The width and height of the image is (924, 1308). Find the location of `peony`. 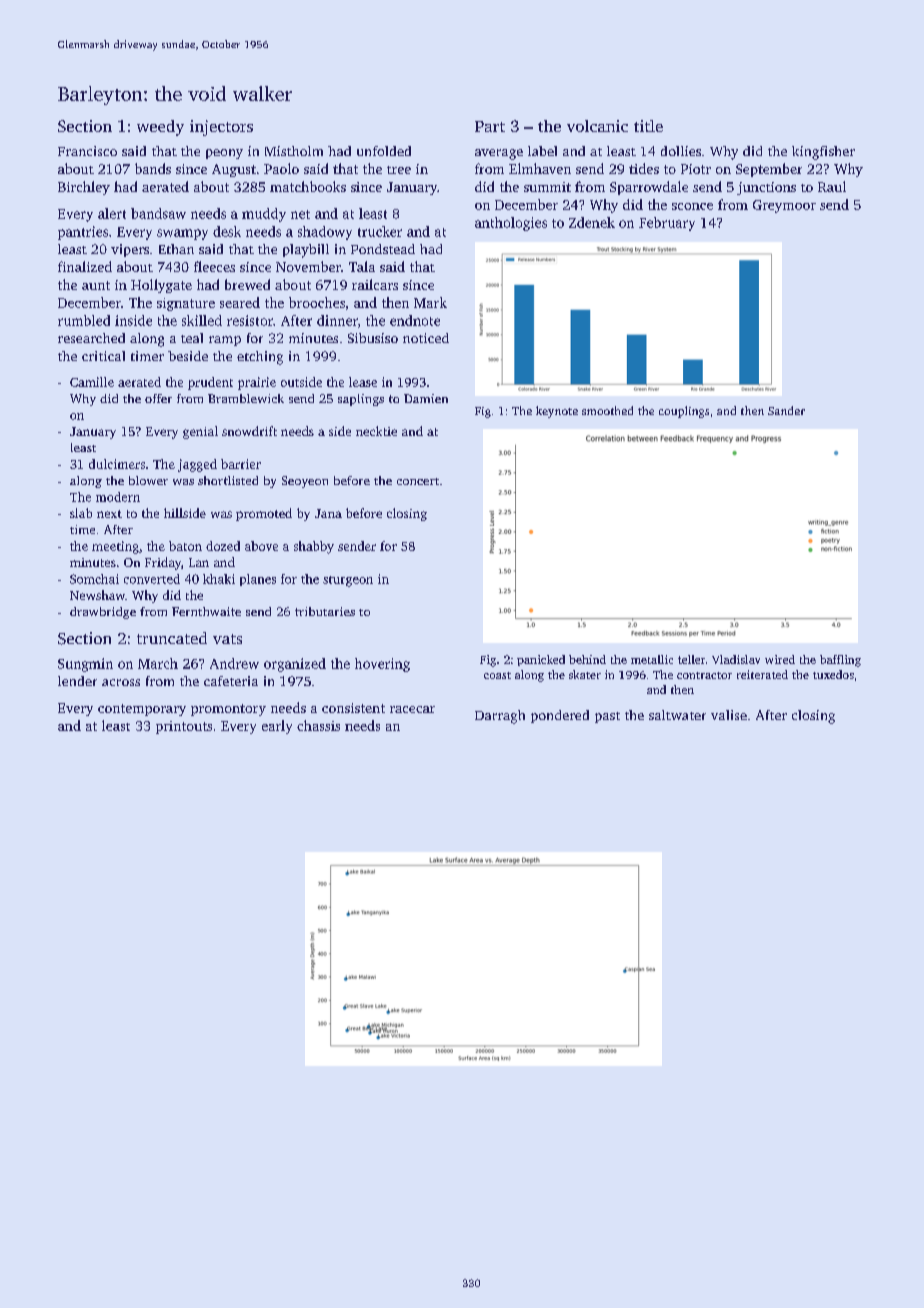

peony is located at coordinates (224, 154).
